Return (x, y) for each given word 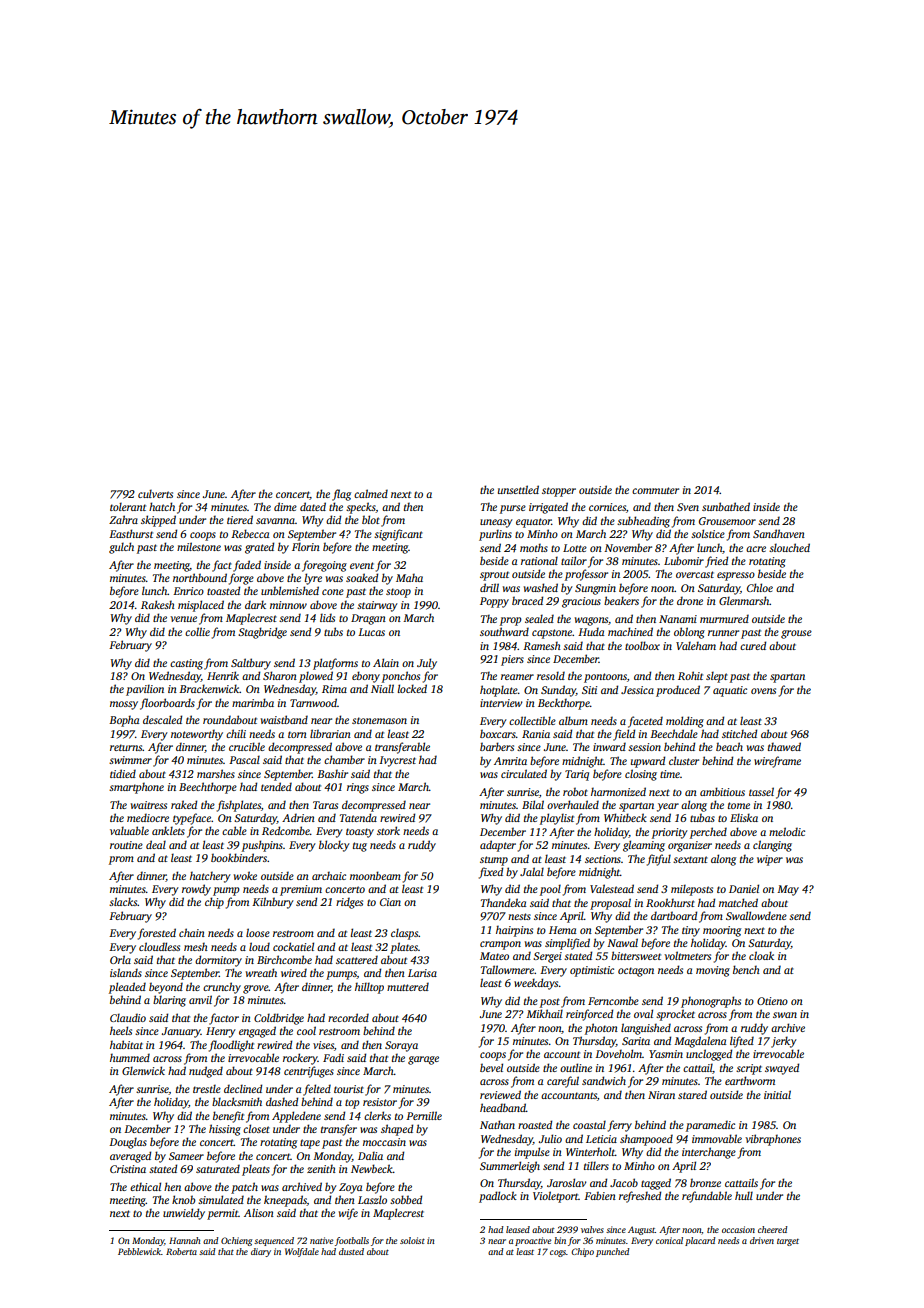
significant (398, 535)
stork (388, 830)
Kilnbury (273, 903)
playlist (557, 819)
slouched (789, 547)
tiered (240, 519)
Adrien (298, 817)
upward (648, 762)
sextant (690, 859)
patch (244, 1188)
